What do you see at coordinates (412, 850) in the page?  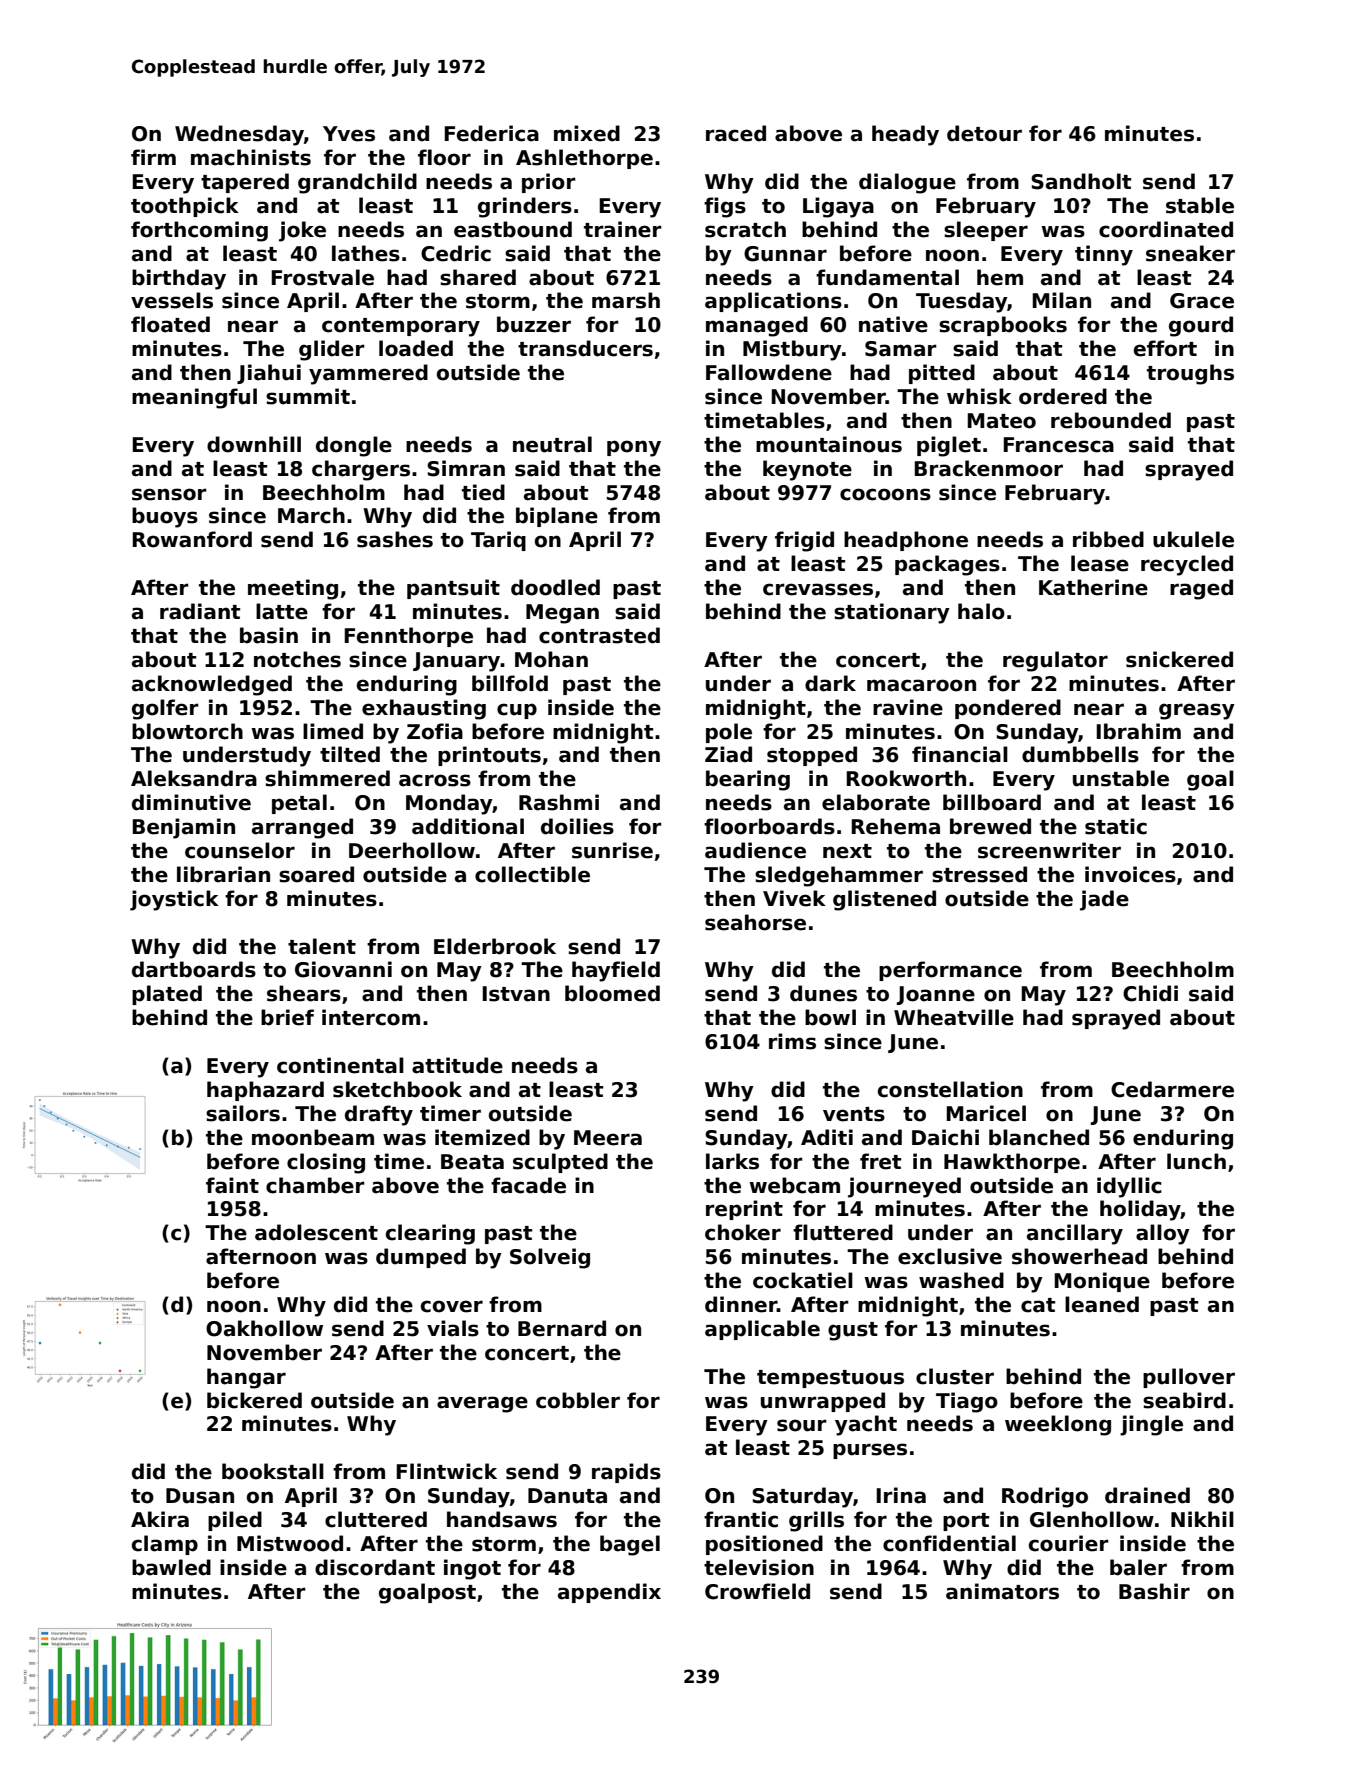 I see `Deerhollow` at bounding box center [412, 850].
